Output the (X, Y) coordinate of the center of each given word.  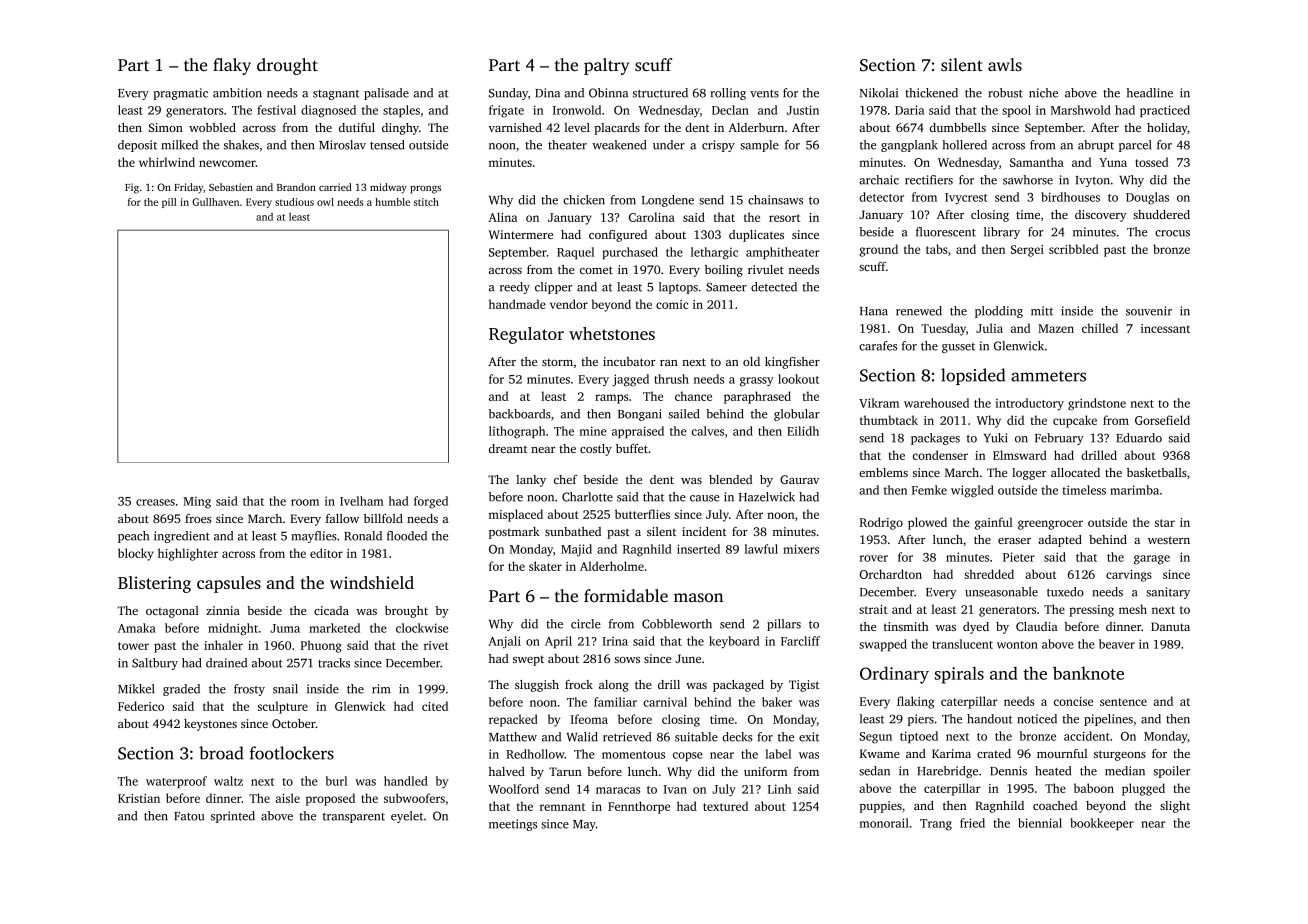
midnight (233, 629)
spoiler (1172, 772)
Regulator (526, 335)
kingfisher (792, 363)
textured (725, 806)
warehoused (936, 403)
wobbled (212, 127)
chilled (1100, 328)
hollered (964, 145)
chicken (584, 200)
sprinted (233, 817)
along (614, 686)
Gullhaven (215, 202)
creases (155, 502)
